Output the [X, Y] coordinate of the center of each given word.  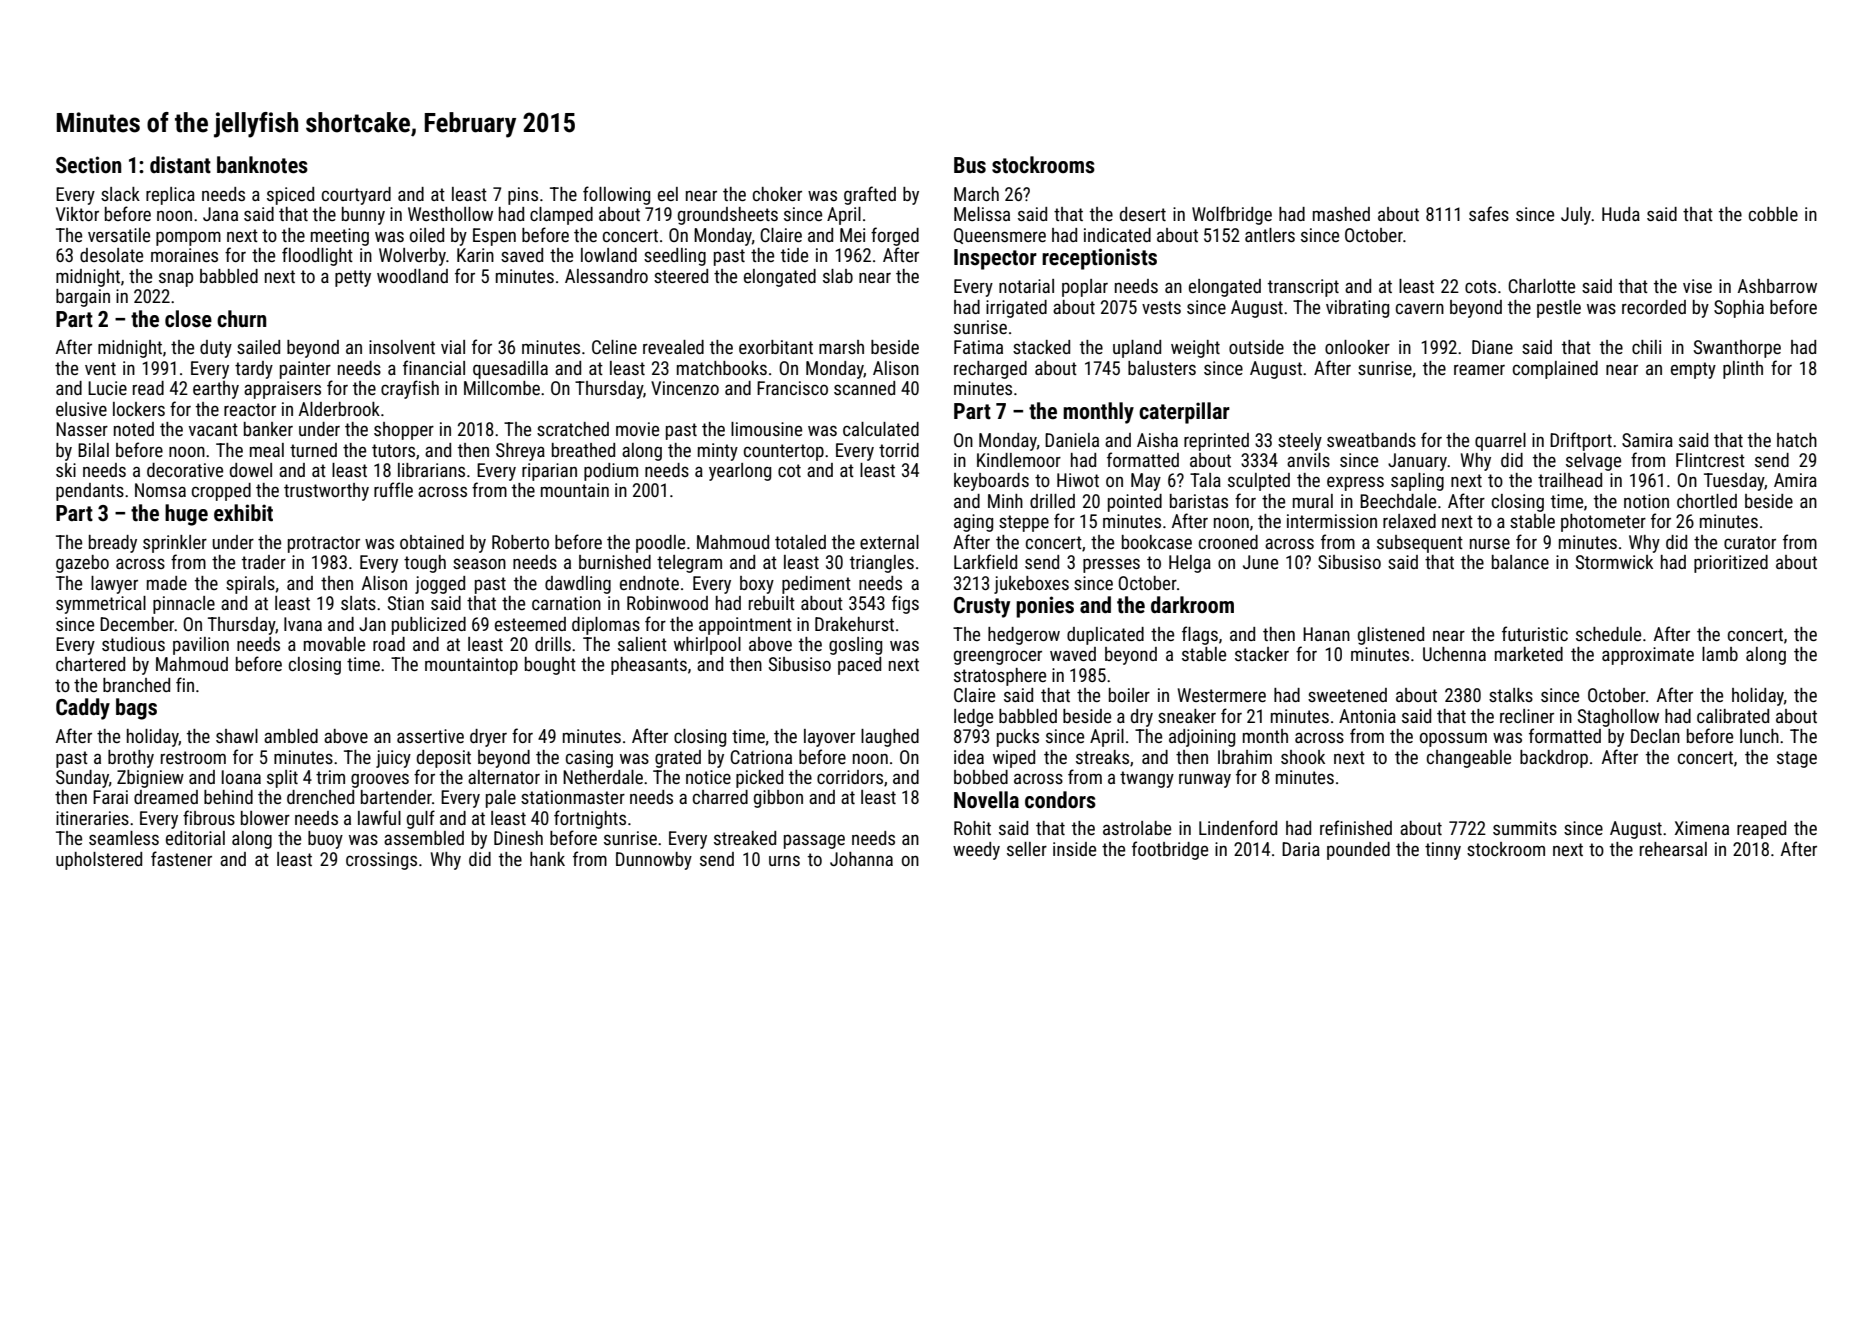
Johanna [861, 859]
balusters [1162, 368]
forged [895, 236]
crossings [381, 861]
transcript [1303, 288]
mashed [1341, 214]
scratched [573, 429]
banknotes [262, 165]
